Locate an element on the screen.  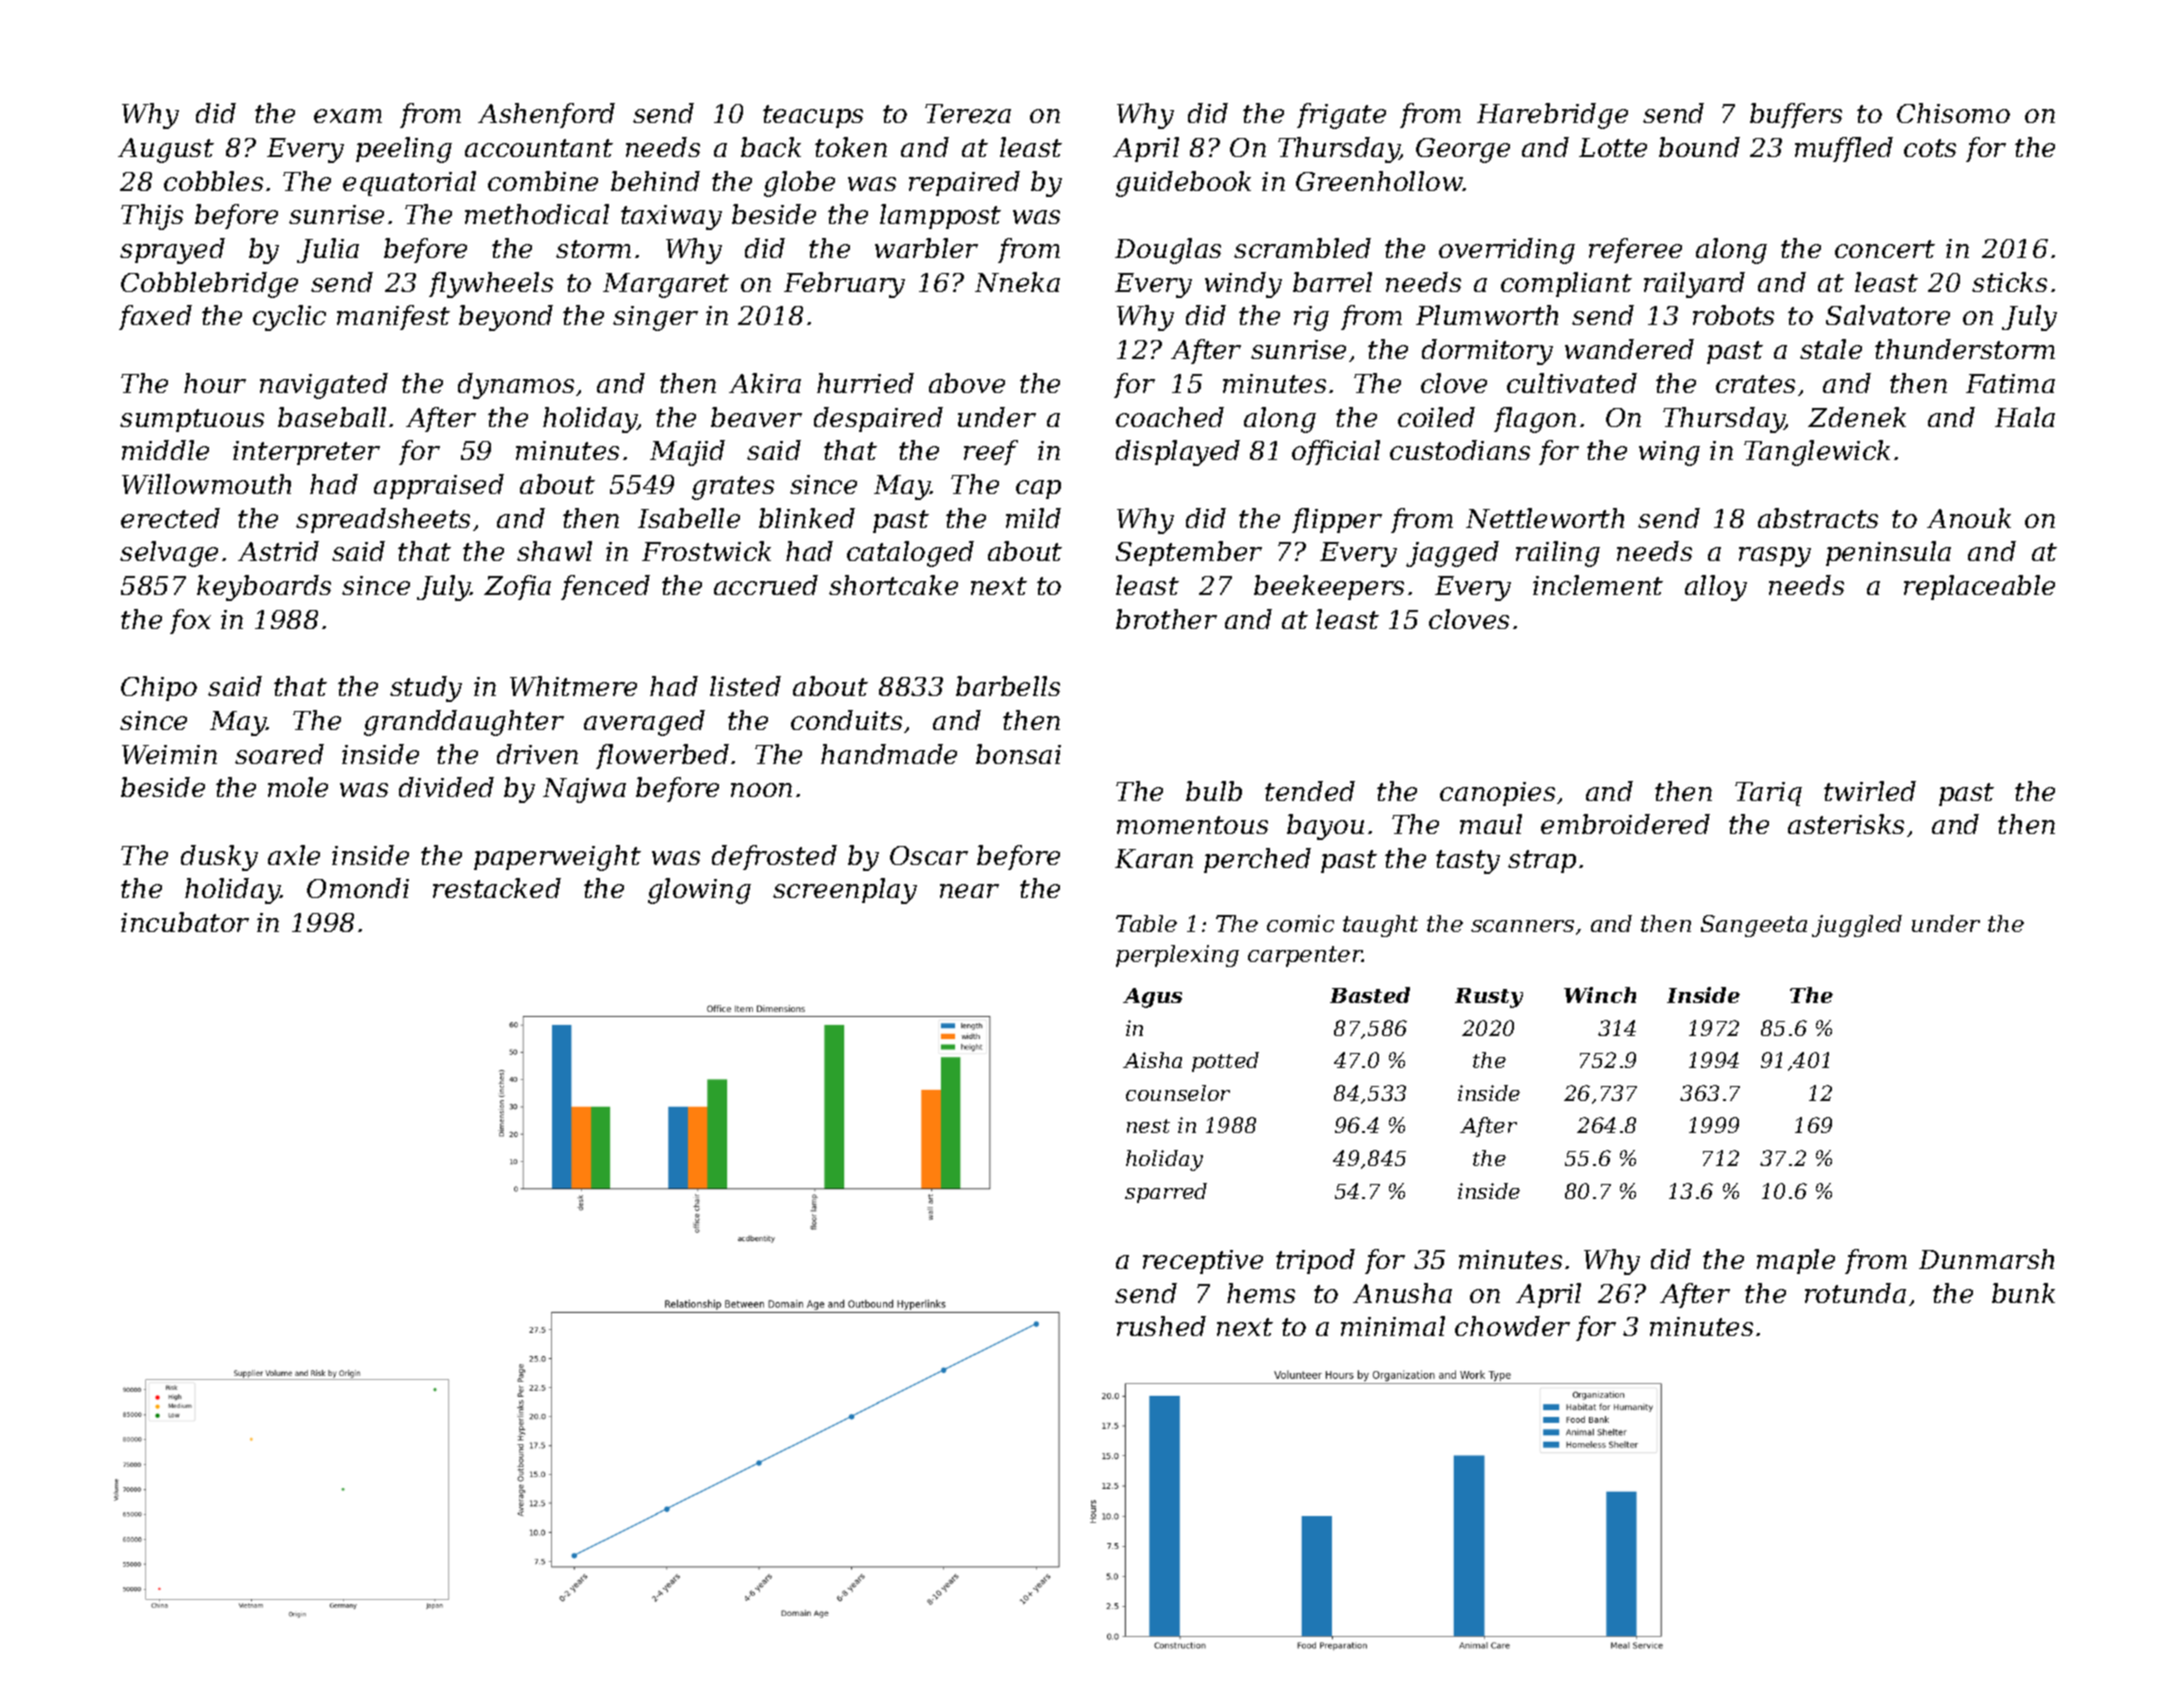
frigate is located at coordinates (1341, 116).
